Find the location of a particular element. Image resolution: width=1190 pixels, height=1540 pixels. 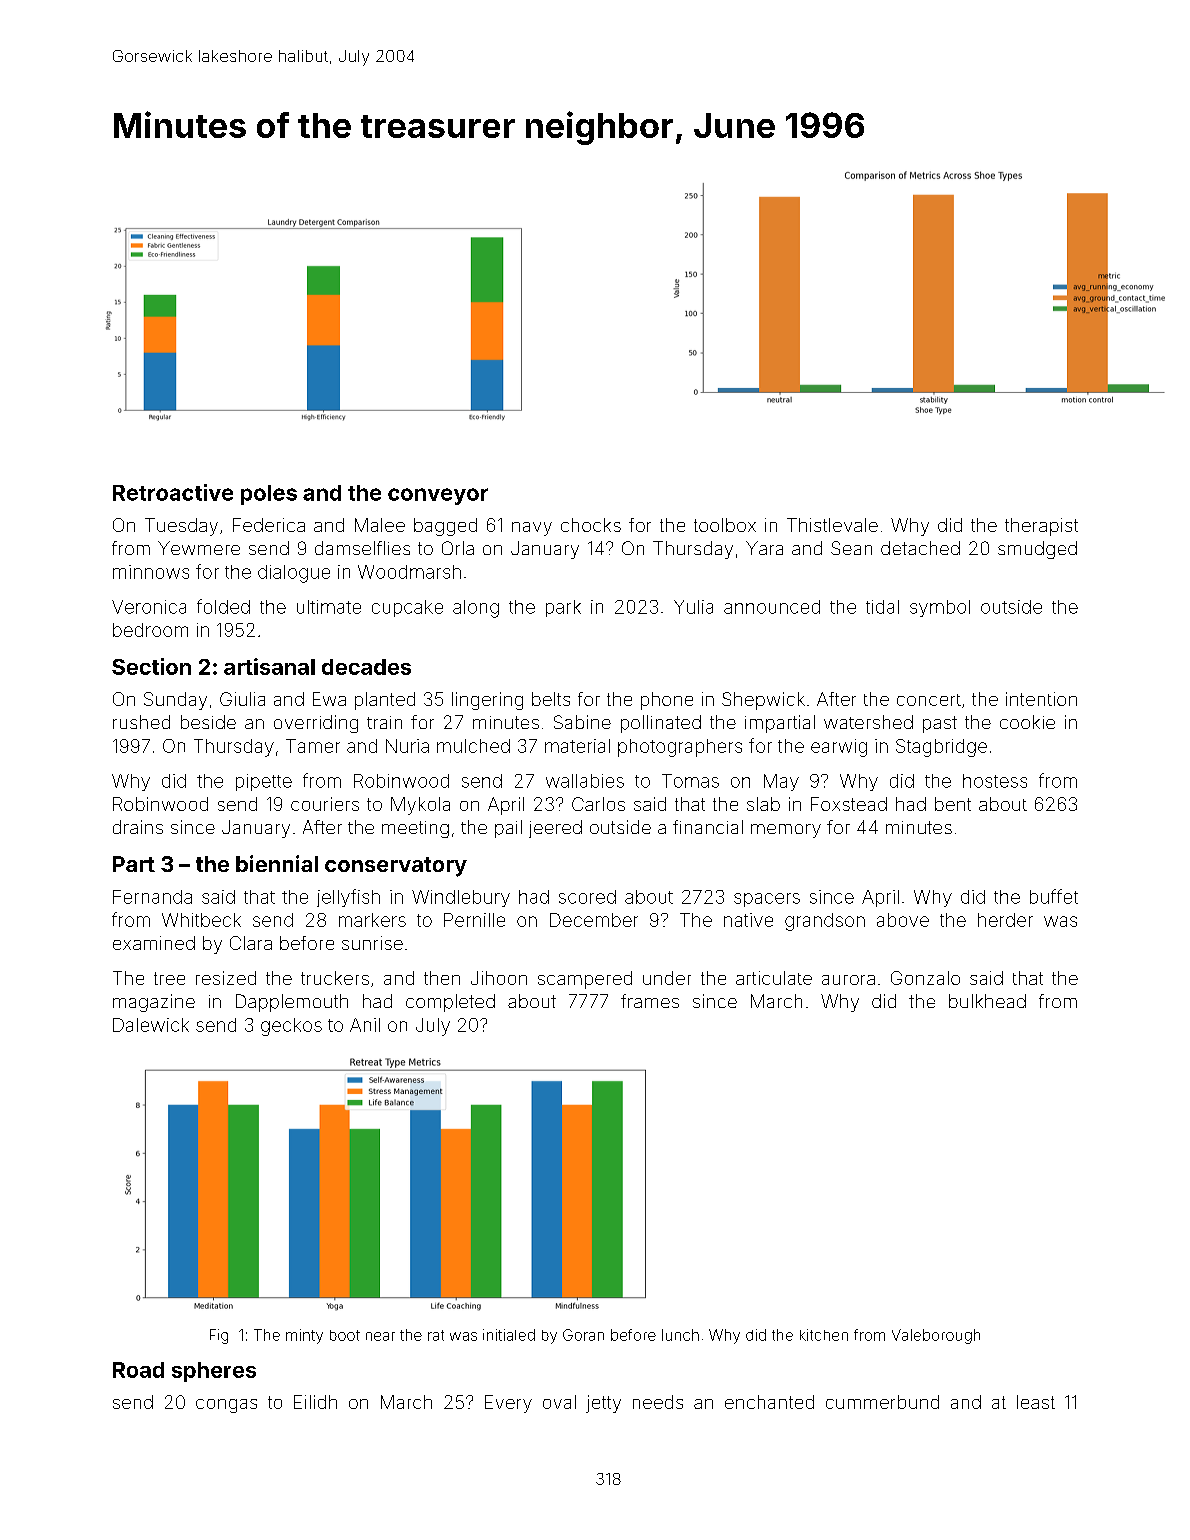

Every is located at coordinates (508, 1404).
